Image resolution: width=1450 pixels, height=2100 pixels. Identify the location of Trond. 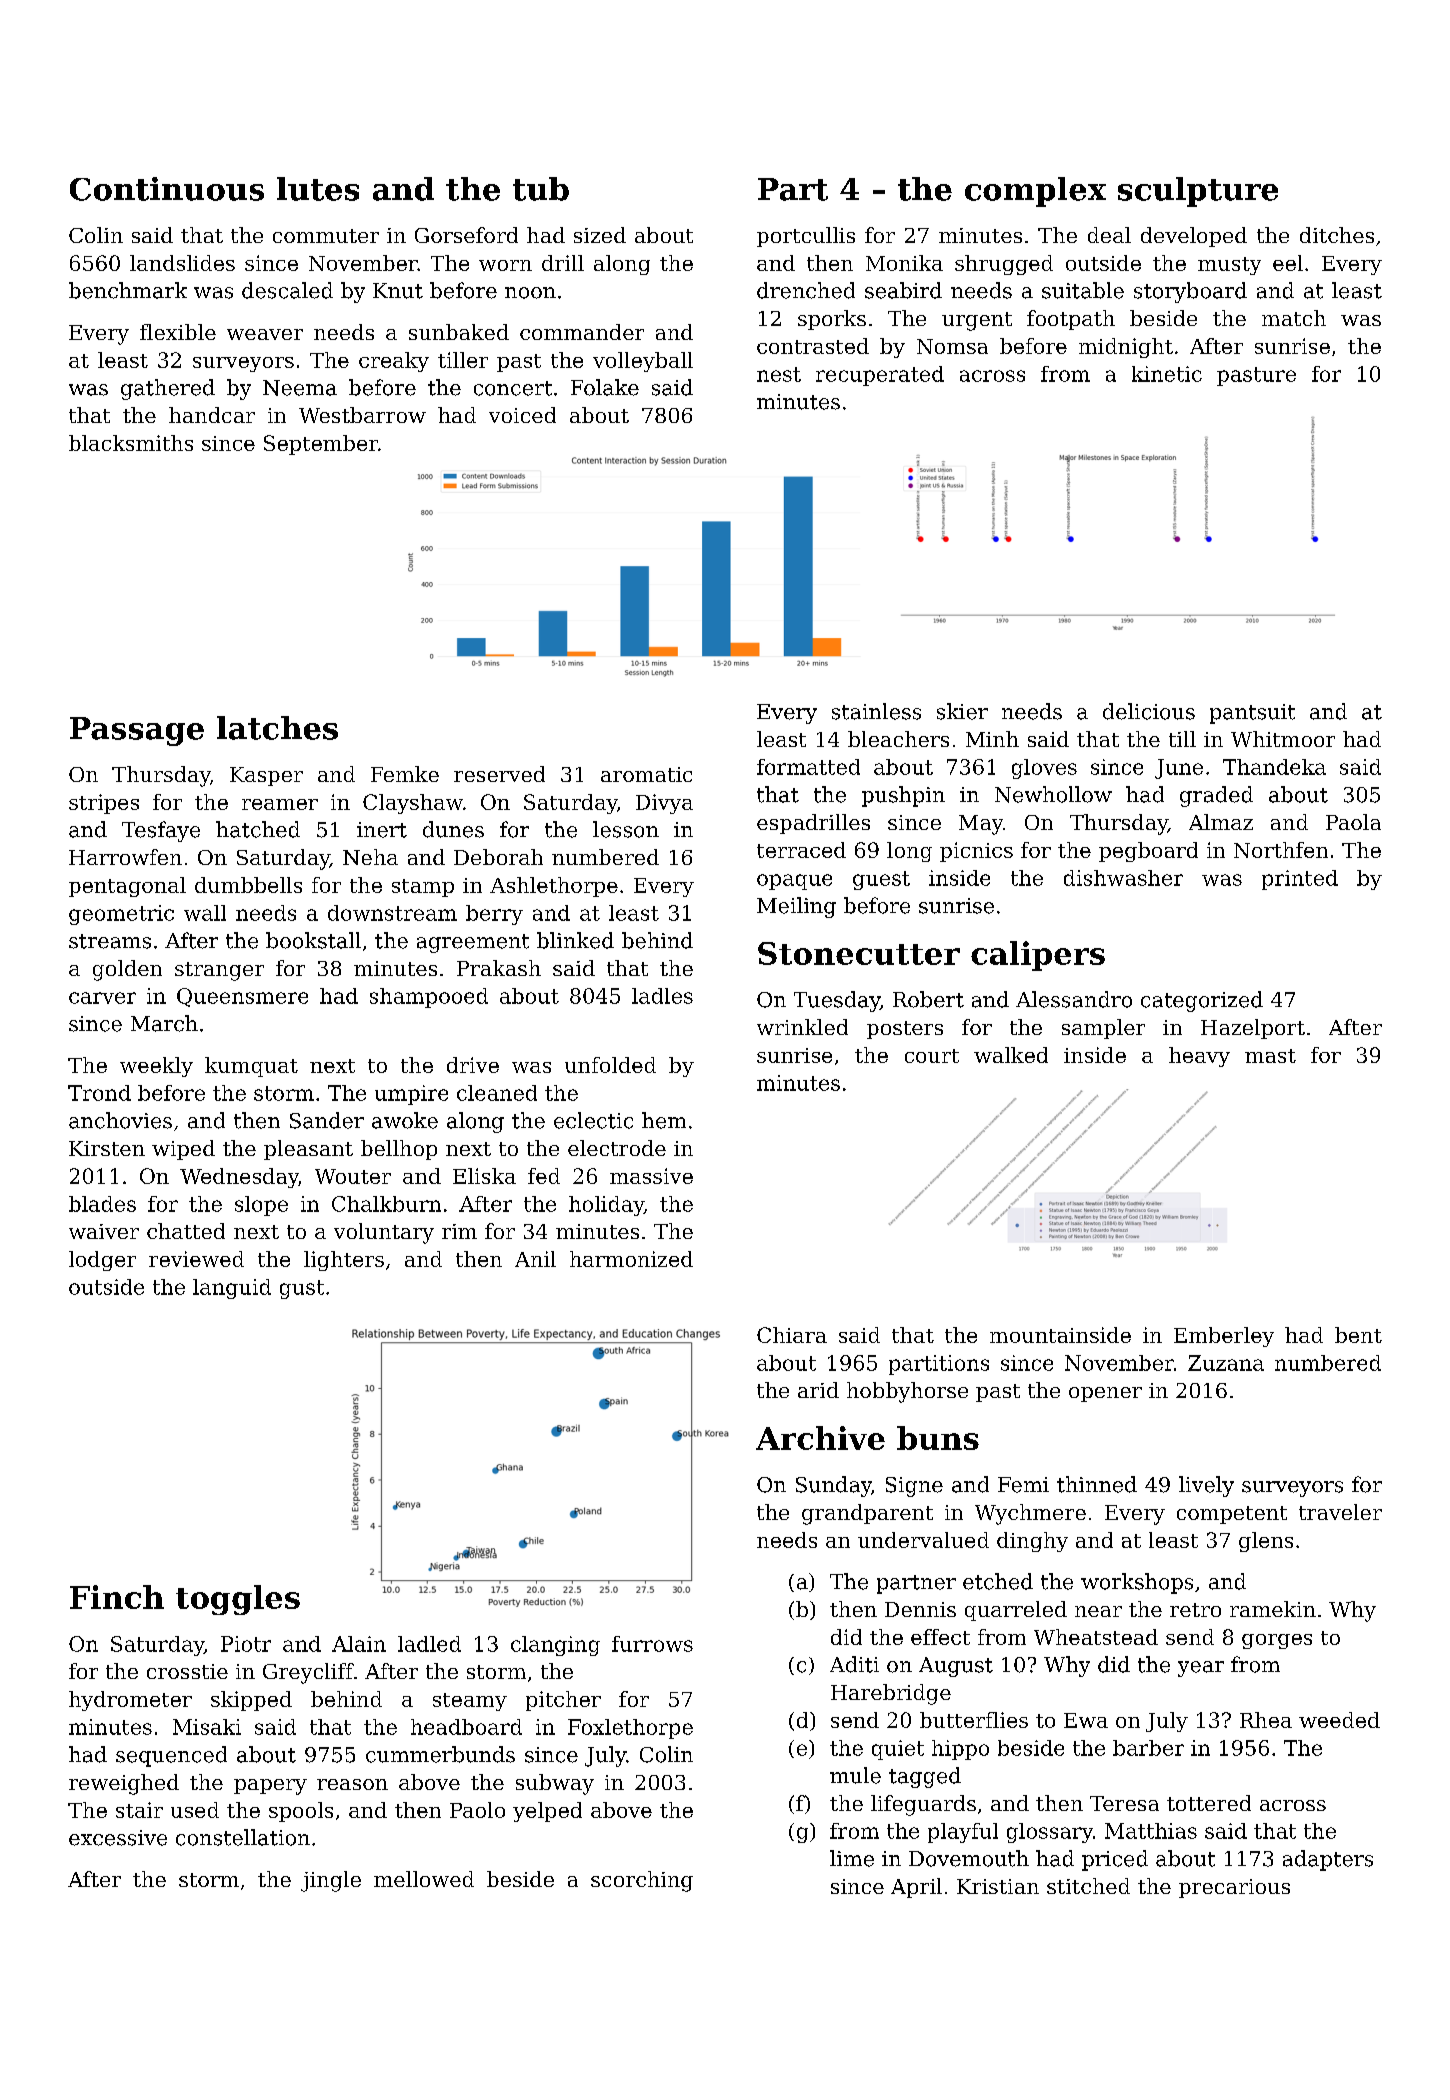
(99, 1093).
